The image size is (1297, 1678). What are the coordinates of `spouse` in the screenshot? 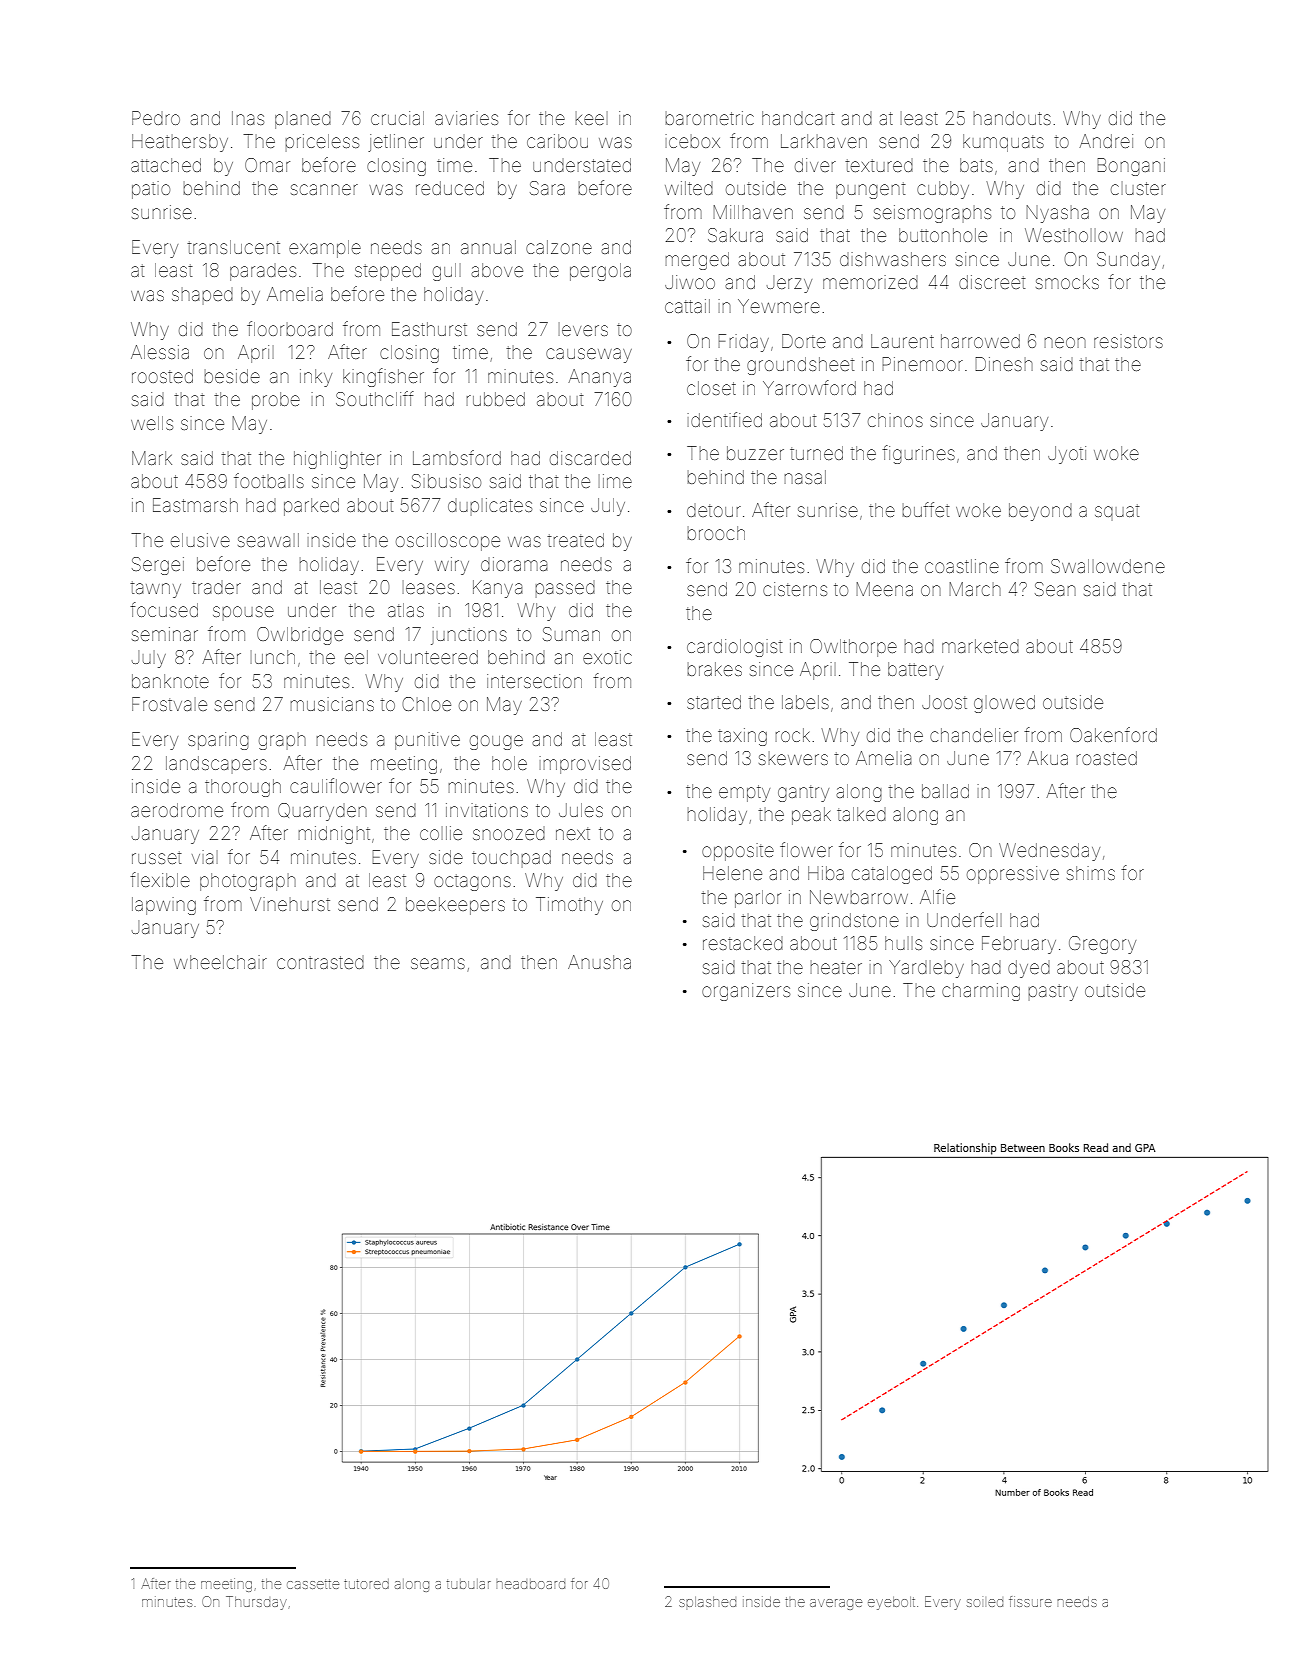 It's located at (243, 613).
